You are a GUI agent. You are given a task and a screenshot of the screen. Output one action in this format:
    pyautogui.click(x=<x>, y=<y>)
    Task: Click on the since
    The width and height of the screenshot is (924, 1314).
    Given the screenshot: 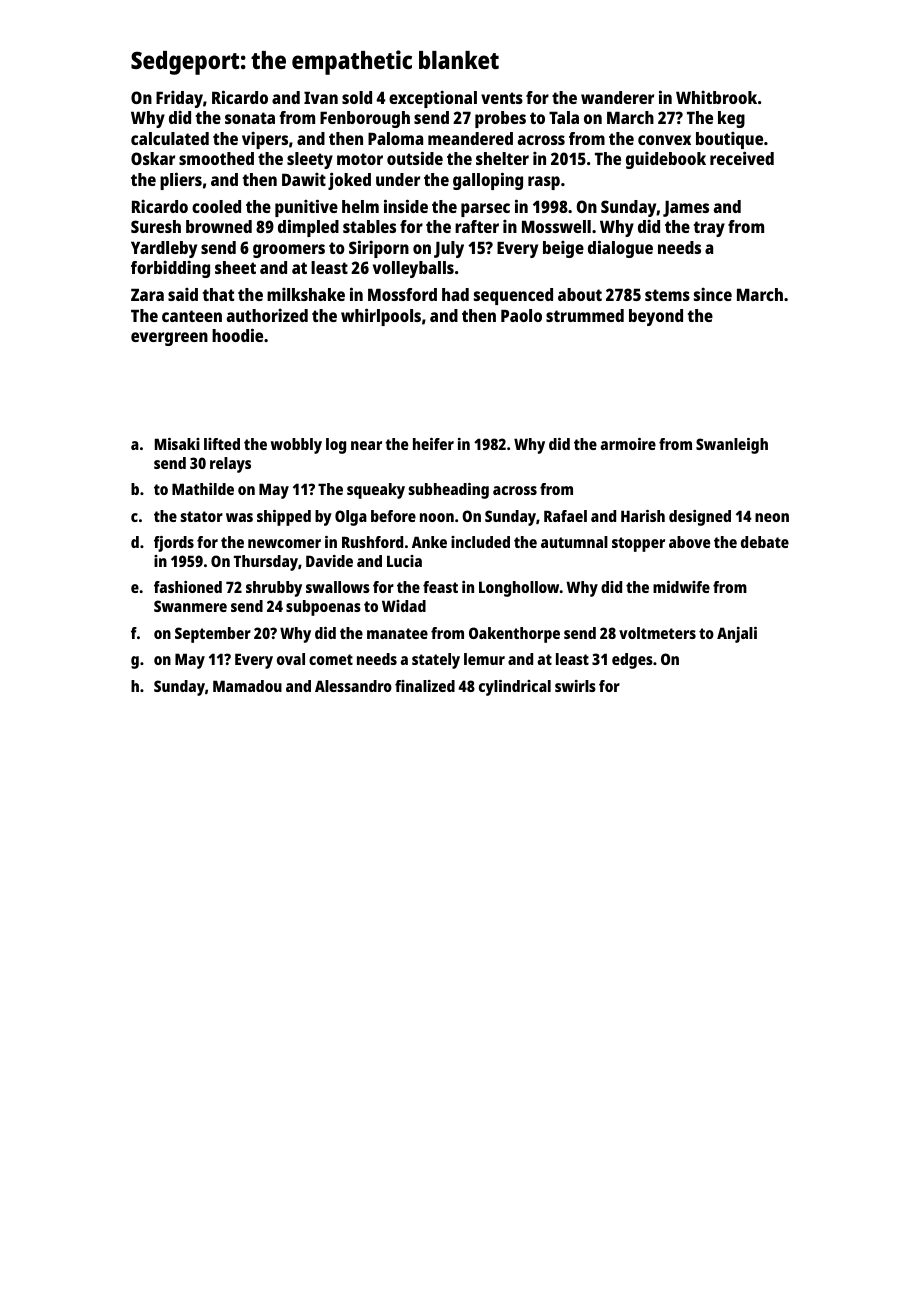 What is the action you would take?
    pyautogui.click(x=713, y=294)
